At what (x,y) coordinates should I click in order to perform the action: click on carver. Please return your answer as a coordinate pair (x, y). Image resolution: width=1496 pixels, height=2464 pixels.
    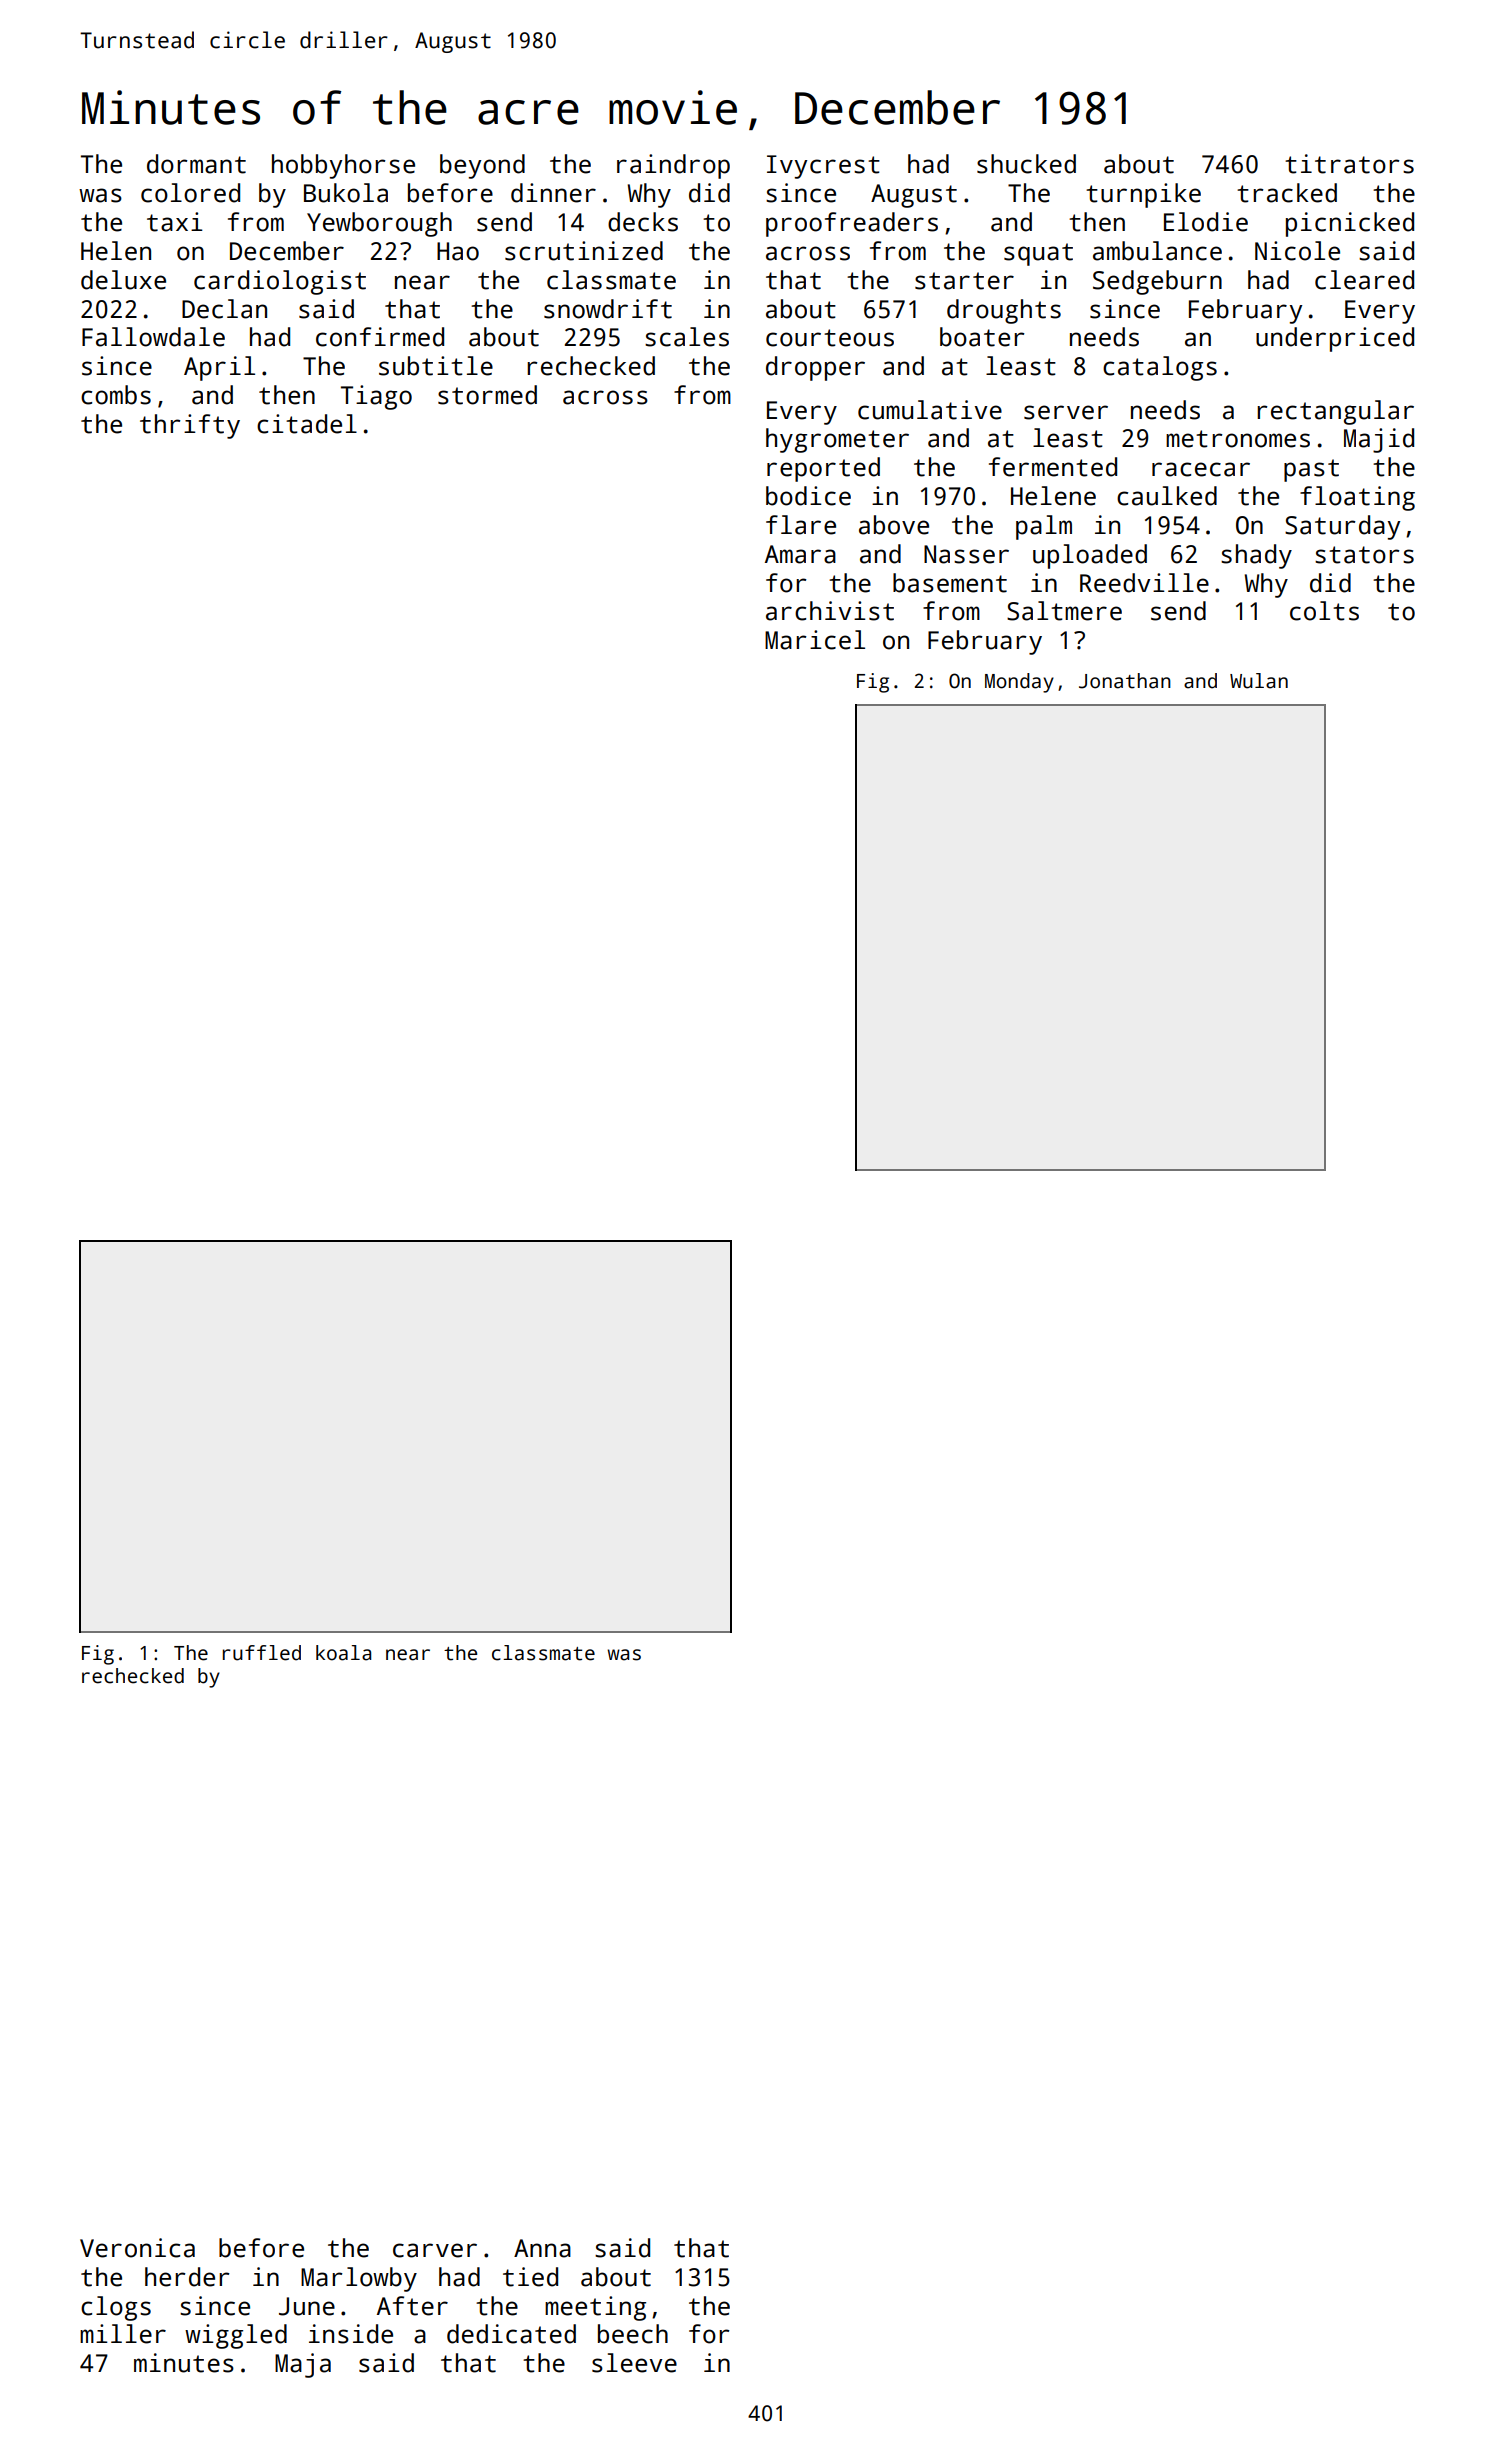
    Looking at the image, I should click on (435, 2250).
